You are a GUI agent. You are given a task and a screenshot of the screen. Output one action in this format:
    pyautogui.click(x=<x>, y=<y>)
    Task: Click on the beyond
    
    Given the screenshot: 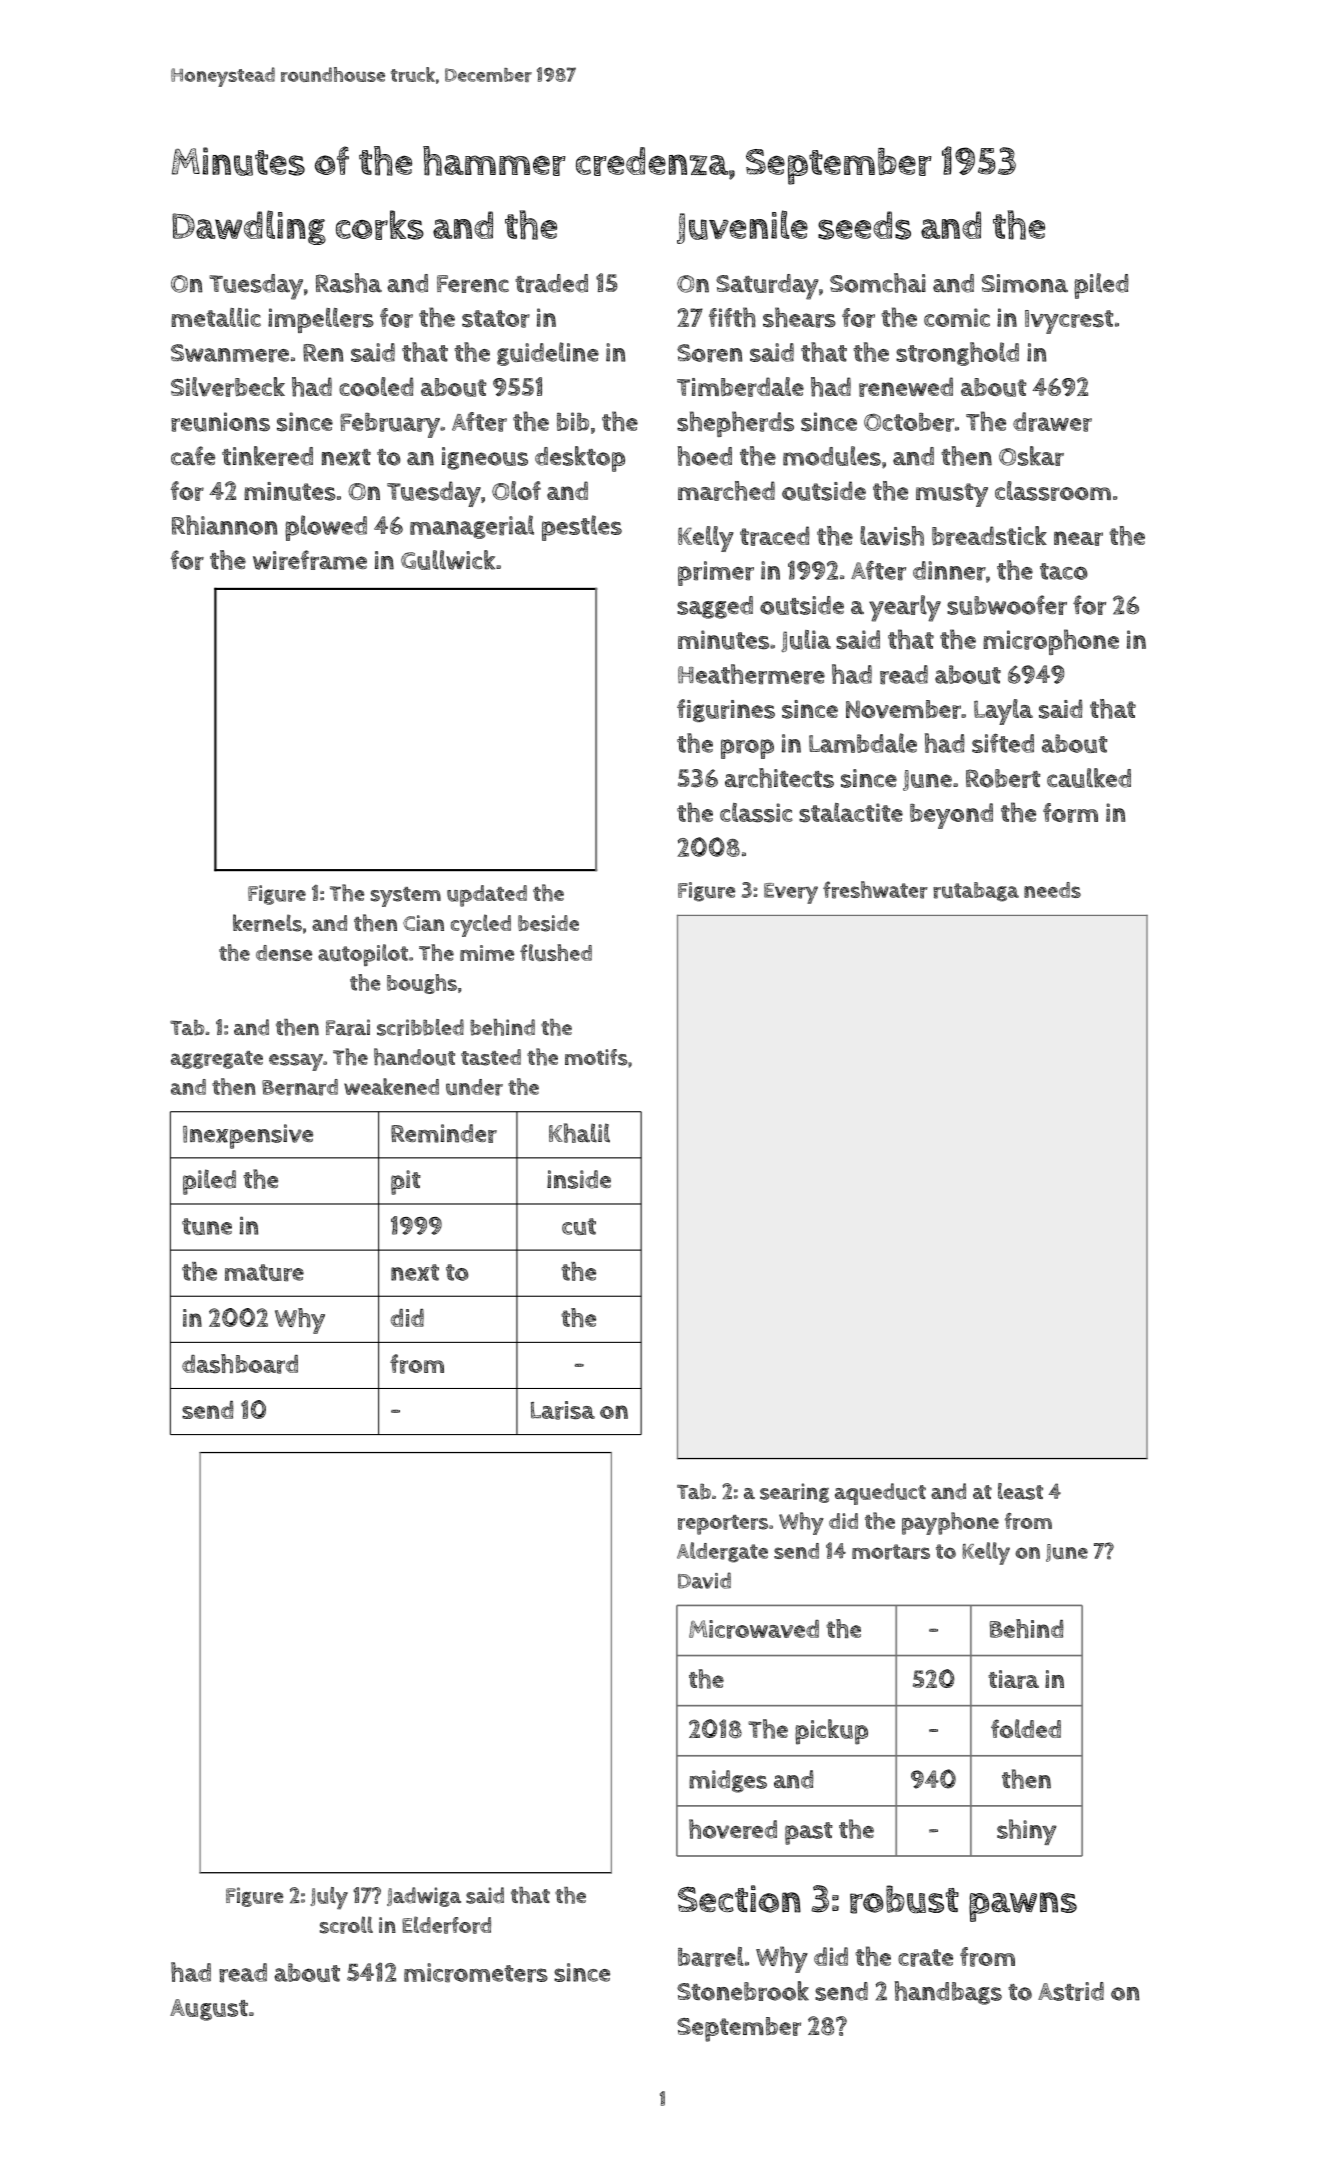 What is the action you would take?
    pyautogui.click(x=951, y=816)
